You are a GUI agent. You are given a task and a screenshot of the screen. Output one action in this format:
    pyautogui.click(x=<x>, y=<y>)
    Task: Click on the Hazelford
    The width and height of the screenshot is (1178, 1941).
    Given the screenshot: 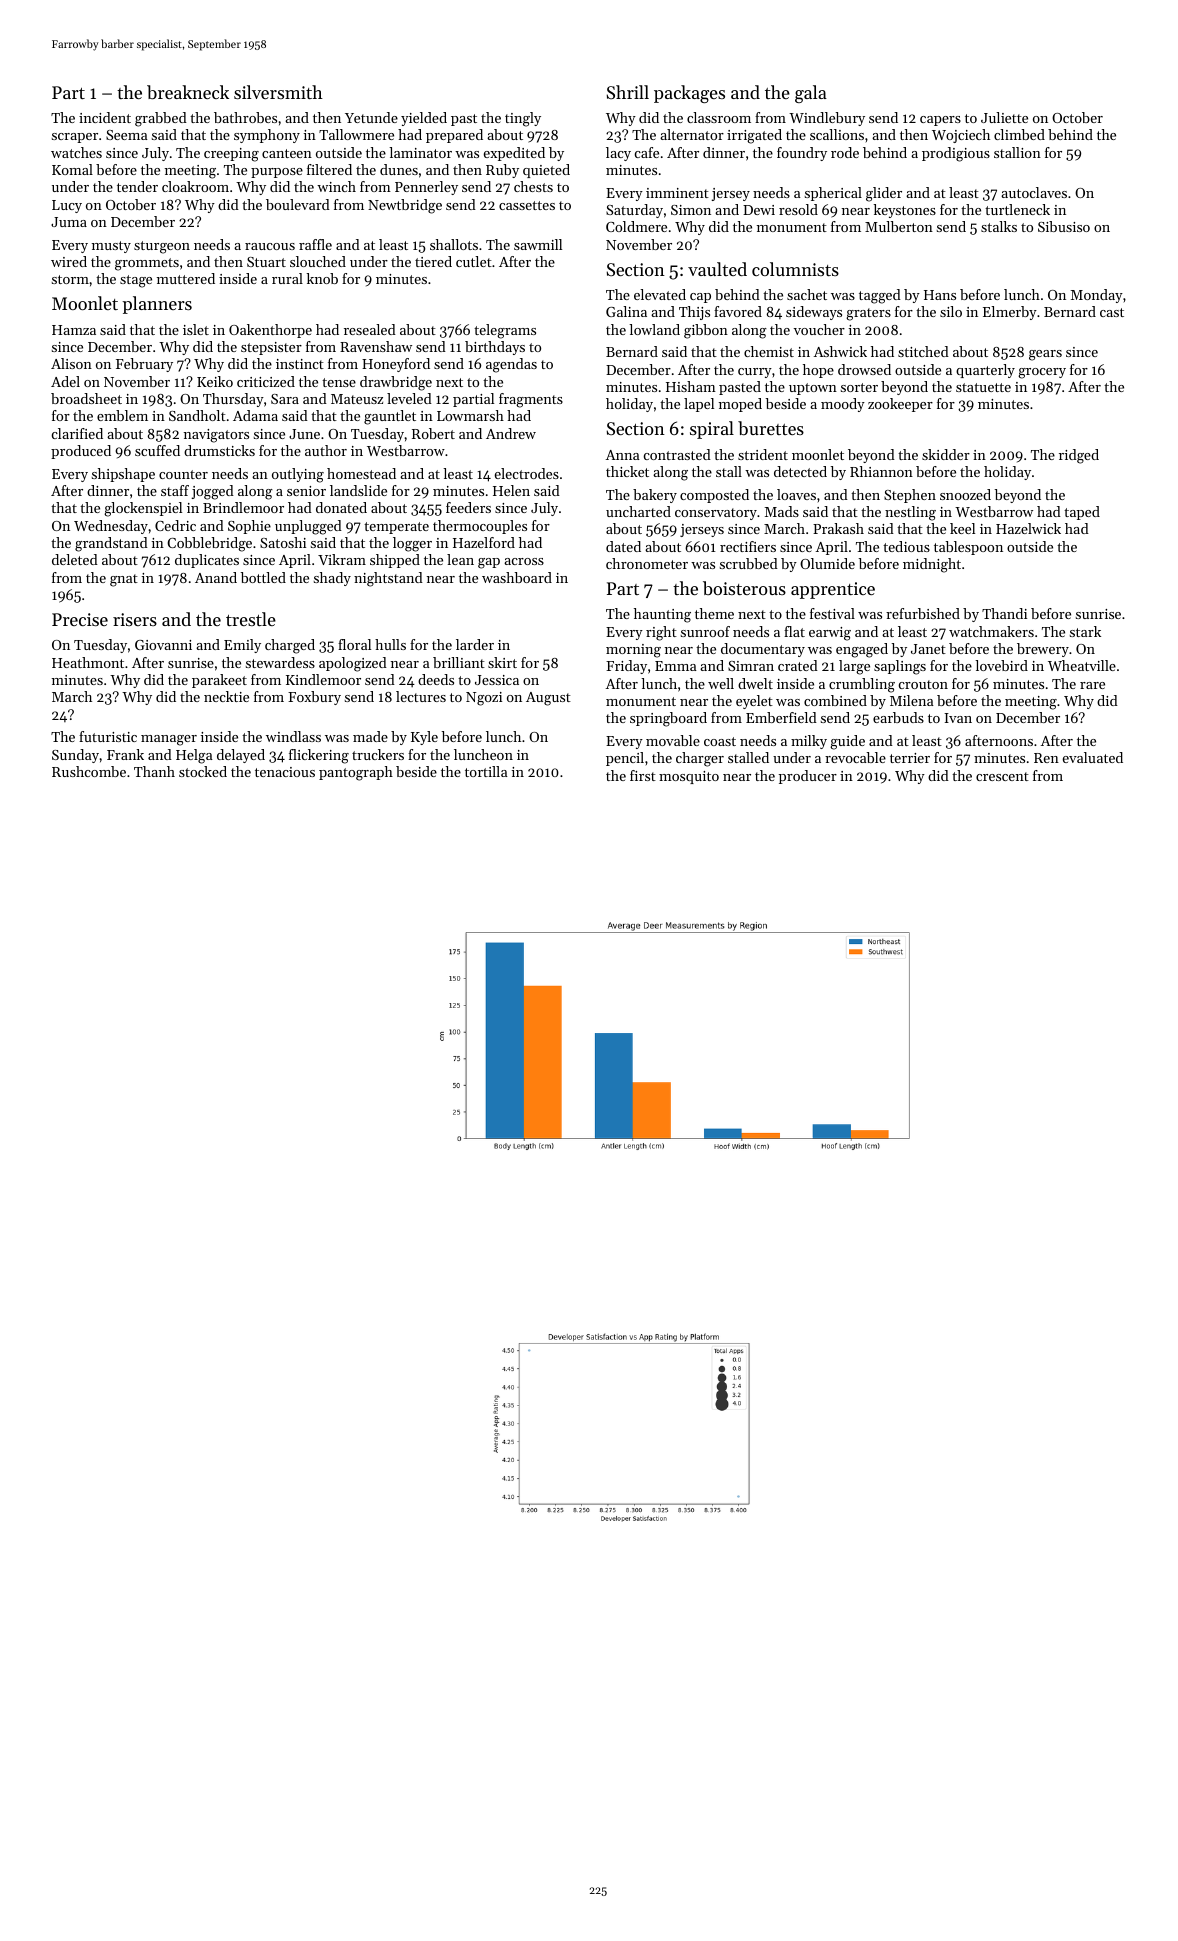 What is the action you would take?
    pyautogui.click(x=484, y=542)
